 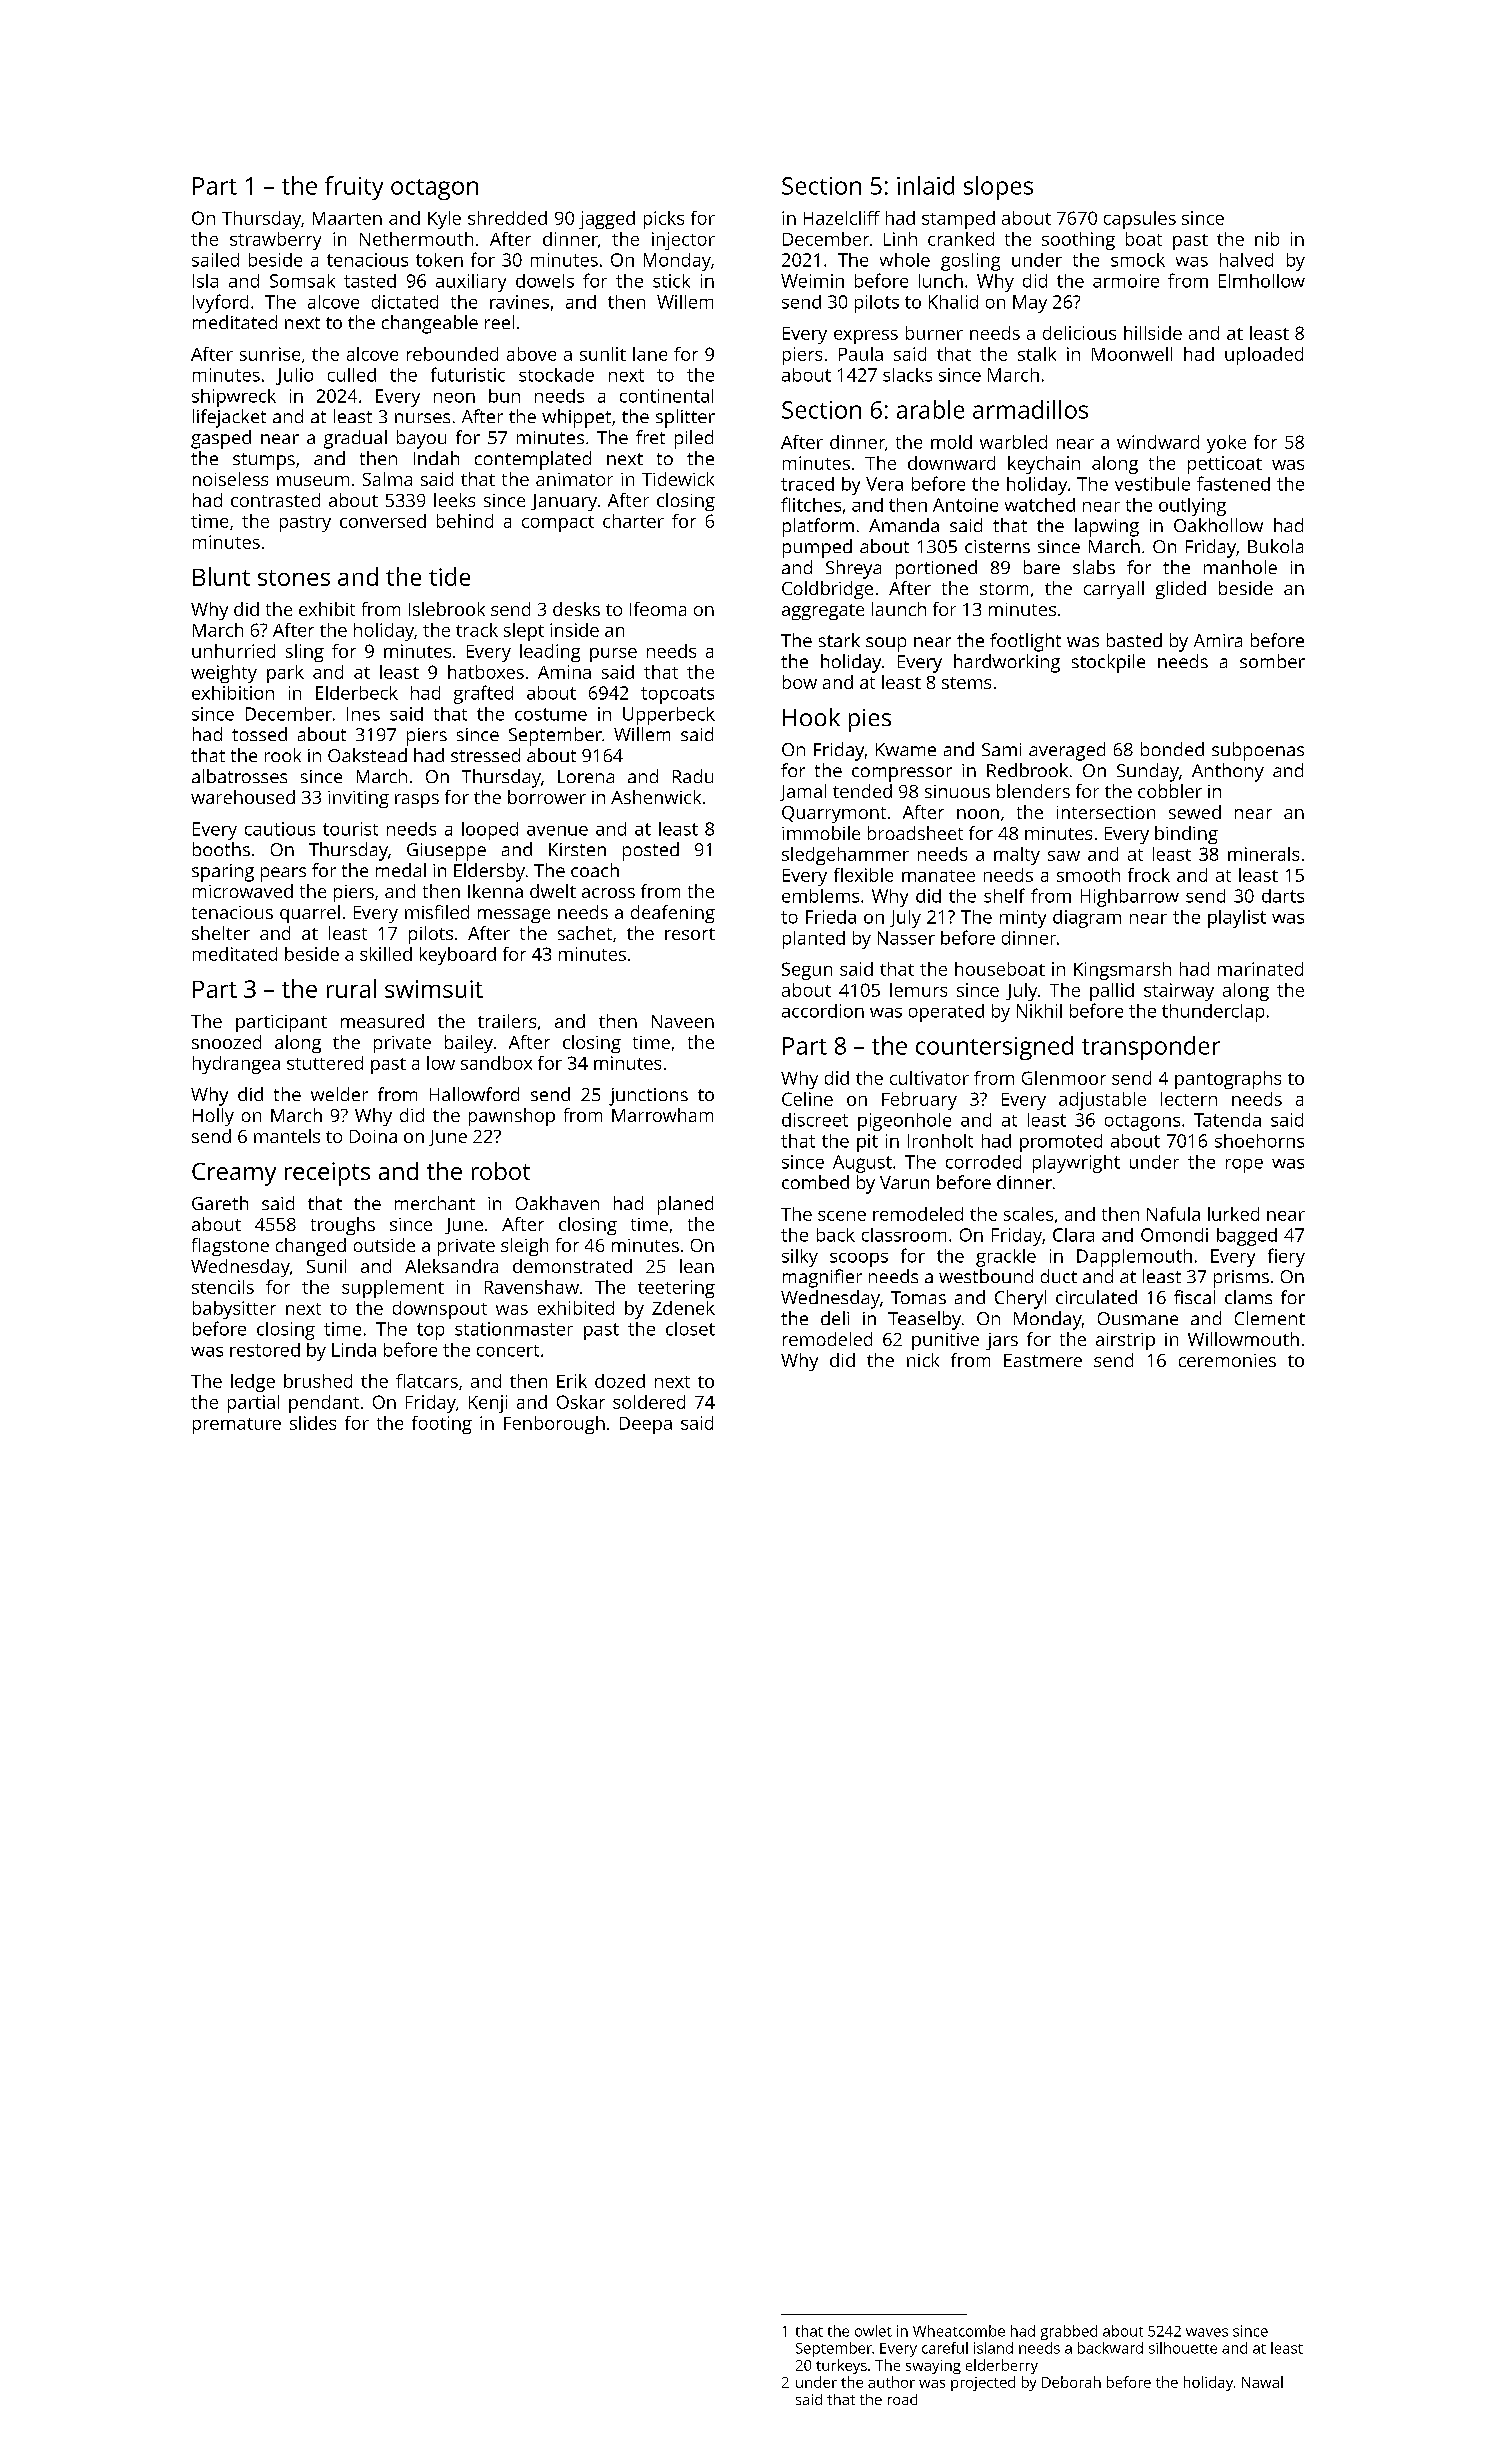 I want to click on inlaid, so click(x=925, y=185).
